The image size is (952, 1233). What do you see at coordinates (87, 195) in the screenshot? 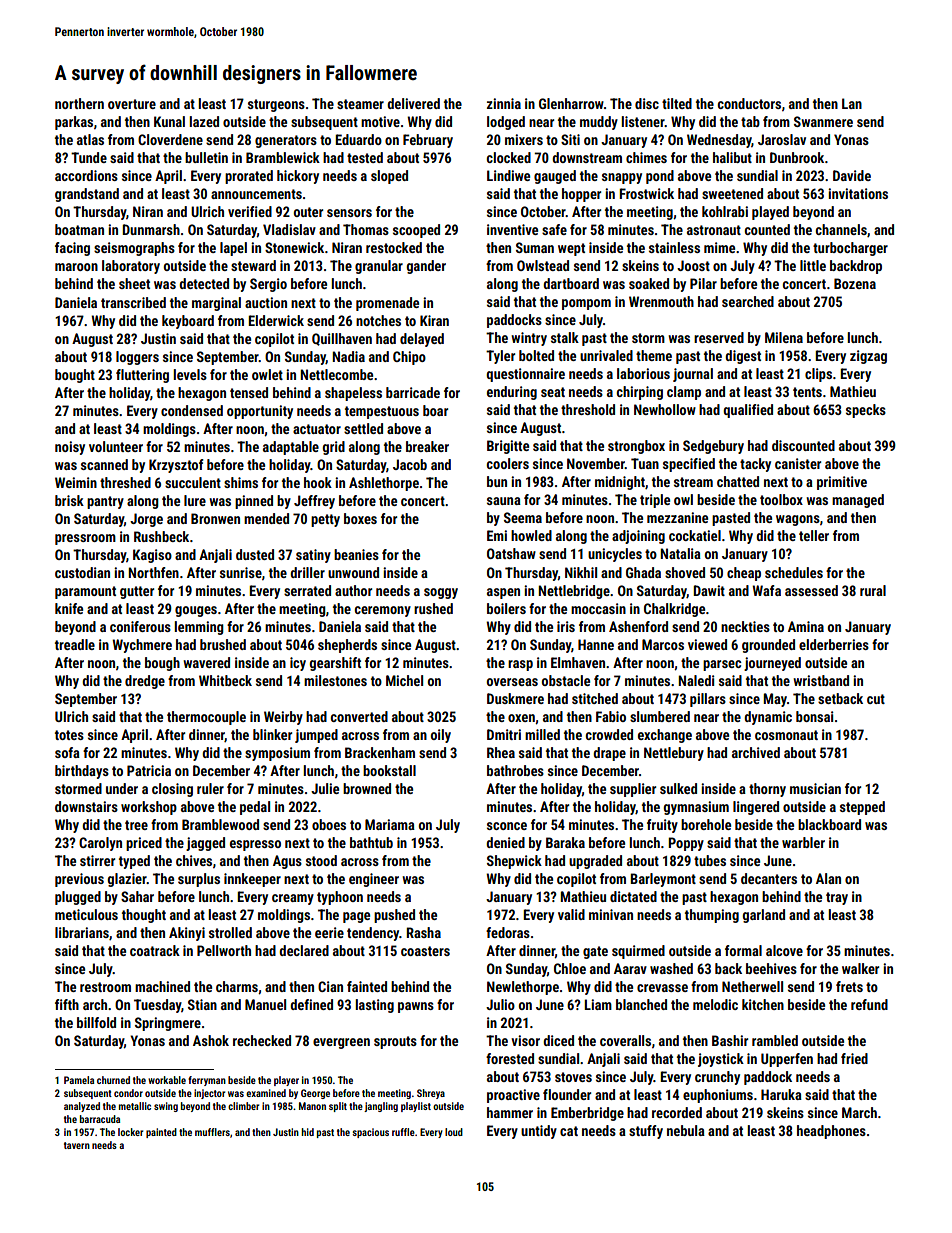
I see `grandstand` at bounding box center [87, 195].
